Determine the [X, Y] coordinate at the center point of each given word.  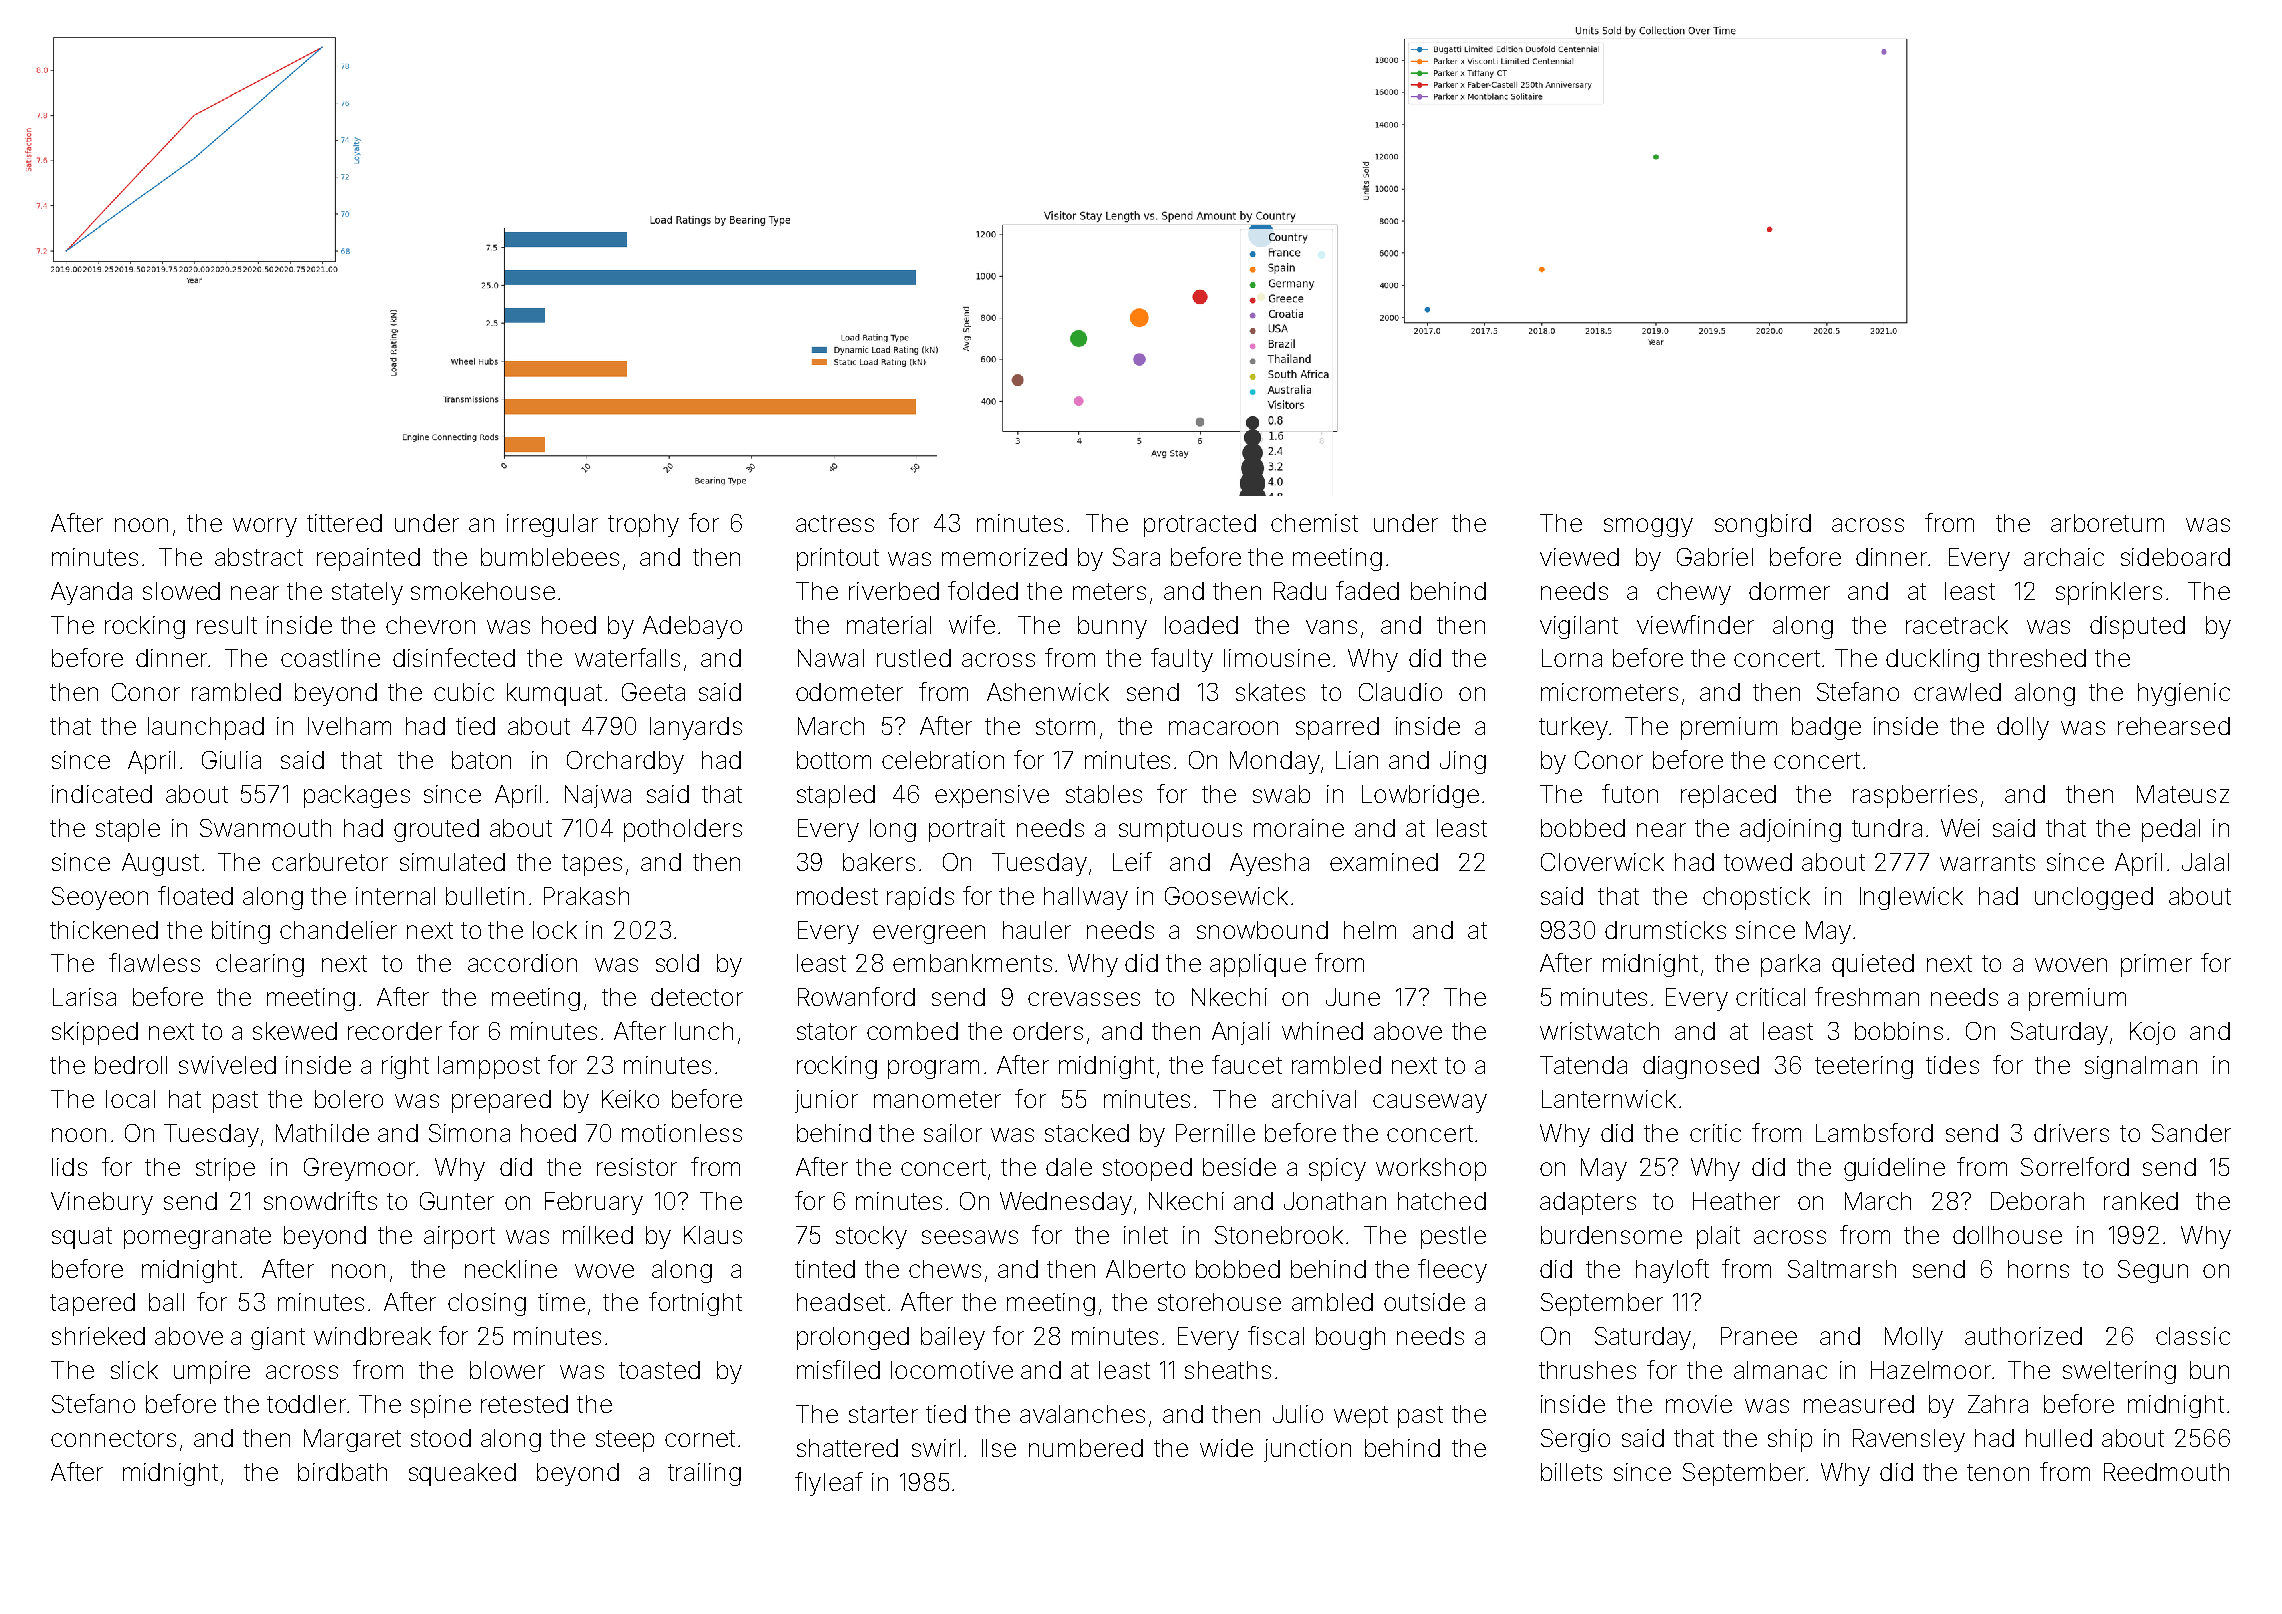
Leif [1132, 861]
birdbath [342, 1472]
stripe [225, 1169]
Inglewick [1911, 898]
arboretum [2107, 523]
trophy [643, 525]
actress [835, 523]
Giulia [231, 760]
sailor [953, 1133]
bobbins [1899, 1031]
